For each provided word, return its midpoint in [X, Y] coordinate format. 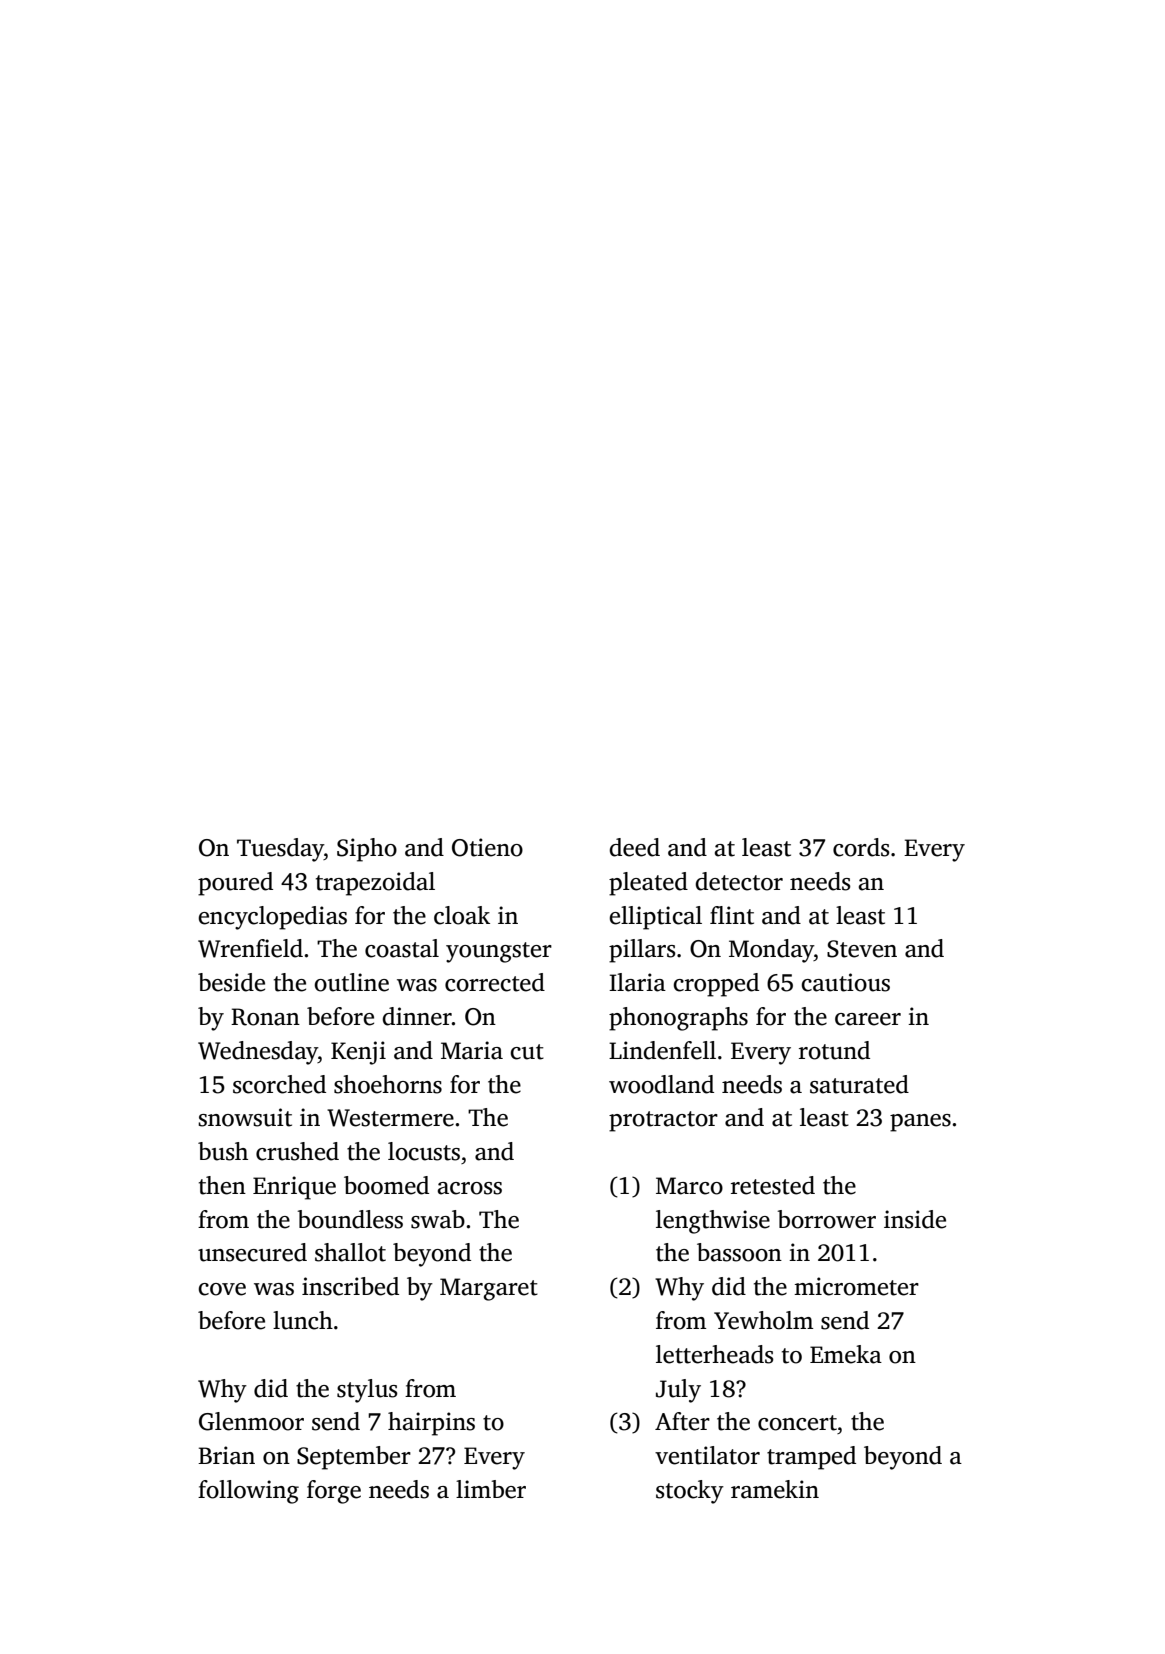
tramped [811, 1458]
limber [491, 1489]
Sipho [367, 850]
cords [861, 847]
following [248, 1492]
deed [634, 847]
